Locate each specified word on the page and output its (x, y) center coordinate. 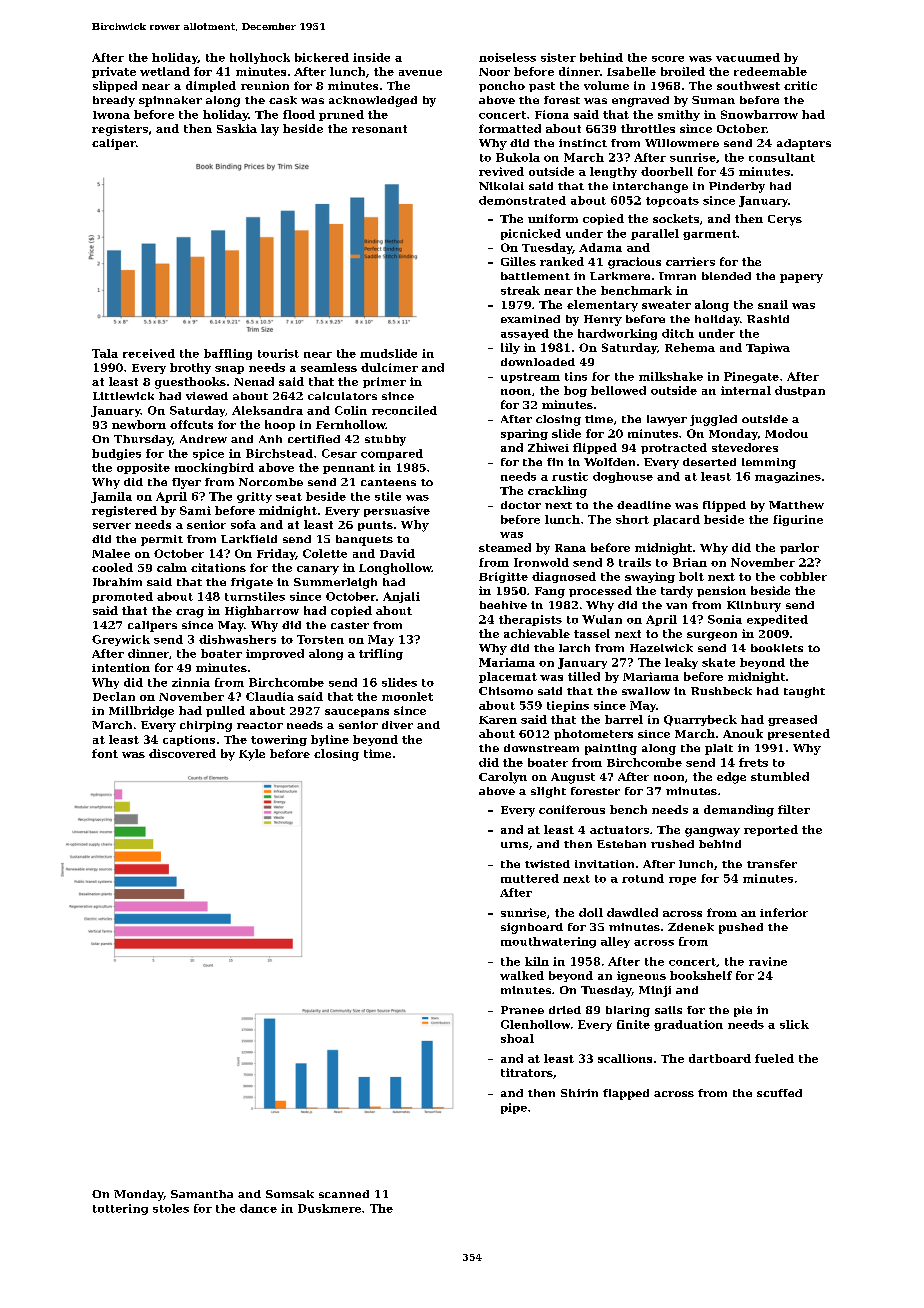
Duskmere (329, 1208)
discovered (182, 753)
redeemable (770, 71)
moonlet (407, 696)
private (114, 72)
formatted (510, 128)
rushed (672, 844)
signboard (532, 928)
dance (258, 1208)
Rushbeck (721, 691)
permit (162, 540)
